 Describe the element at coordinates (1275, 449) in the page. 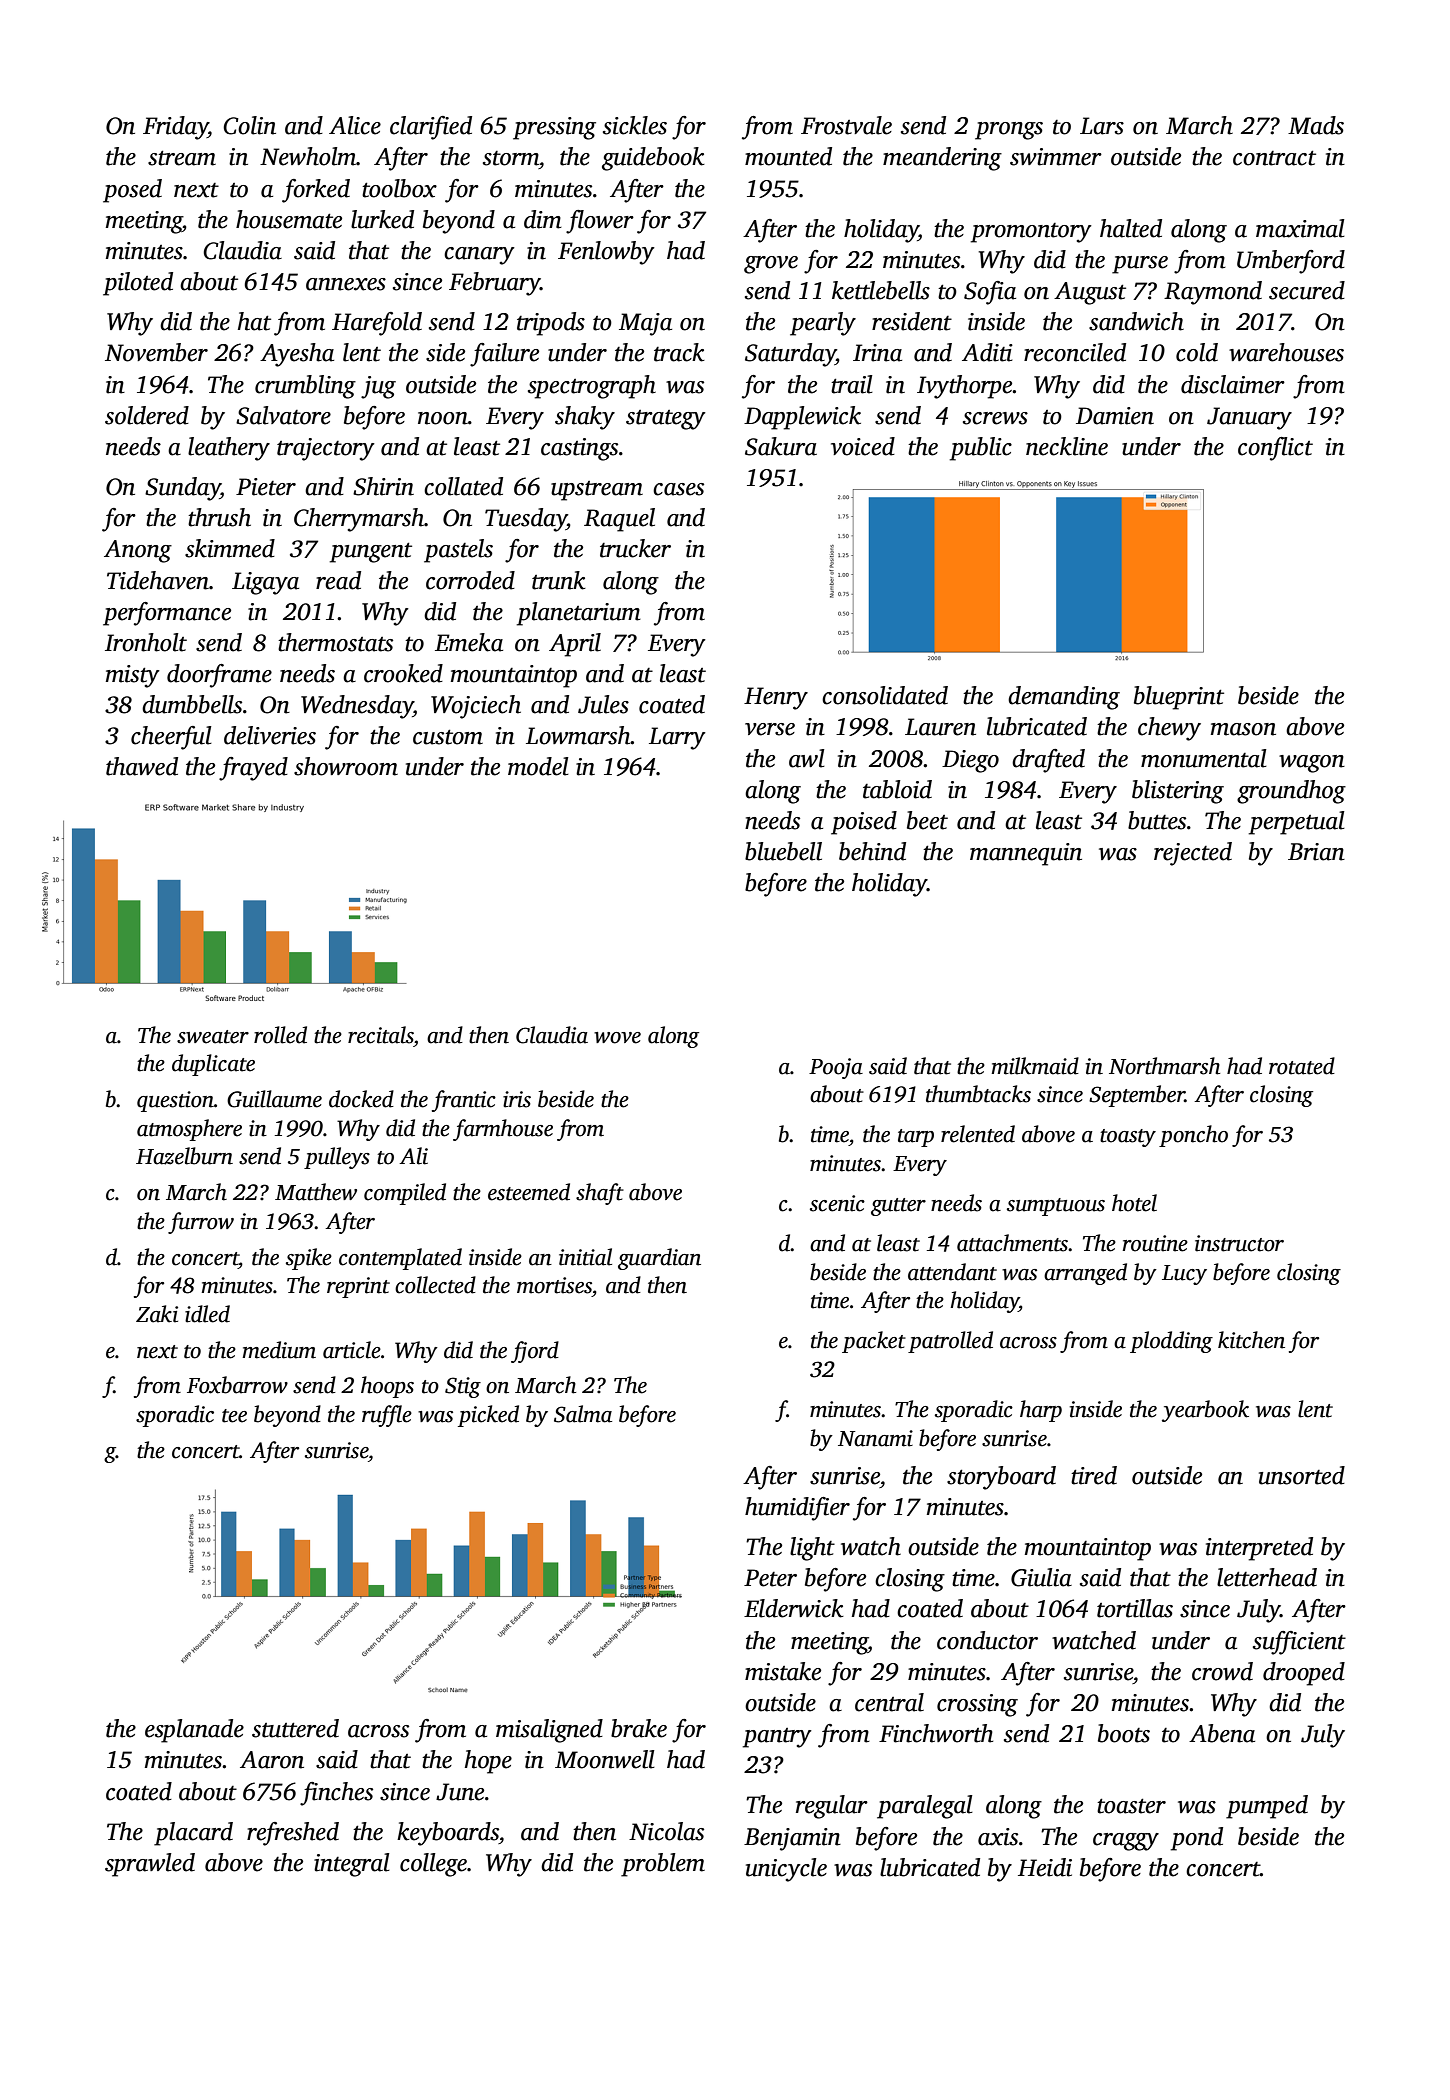

I see `conflict` at that location.
